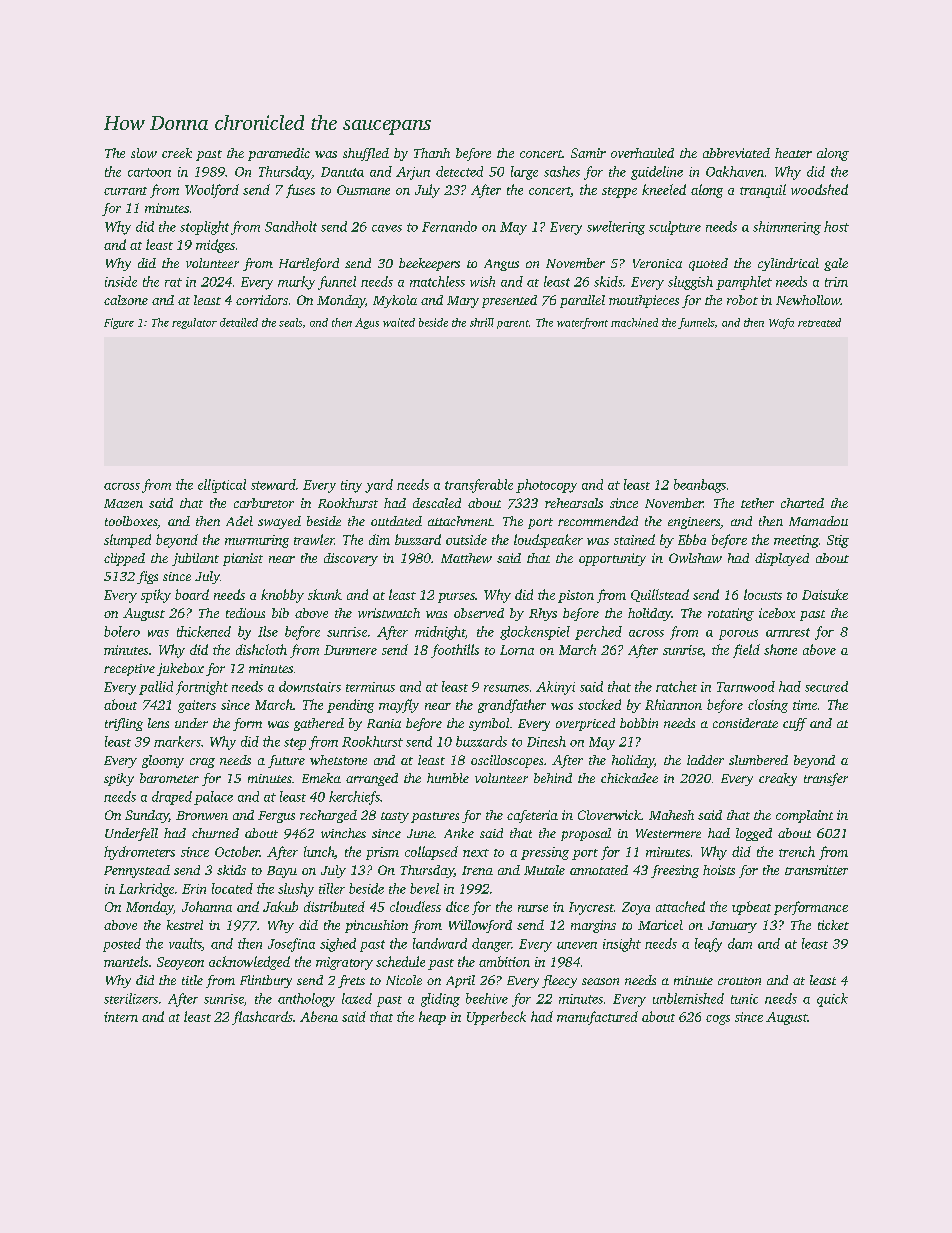  I want to click on abbreviated, so click(736, 153).
